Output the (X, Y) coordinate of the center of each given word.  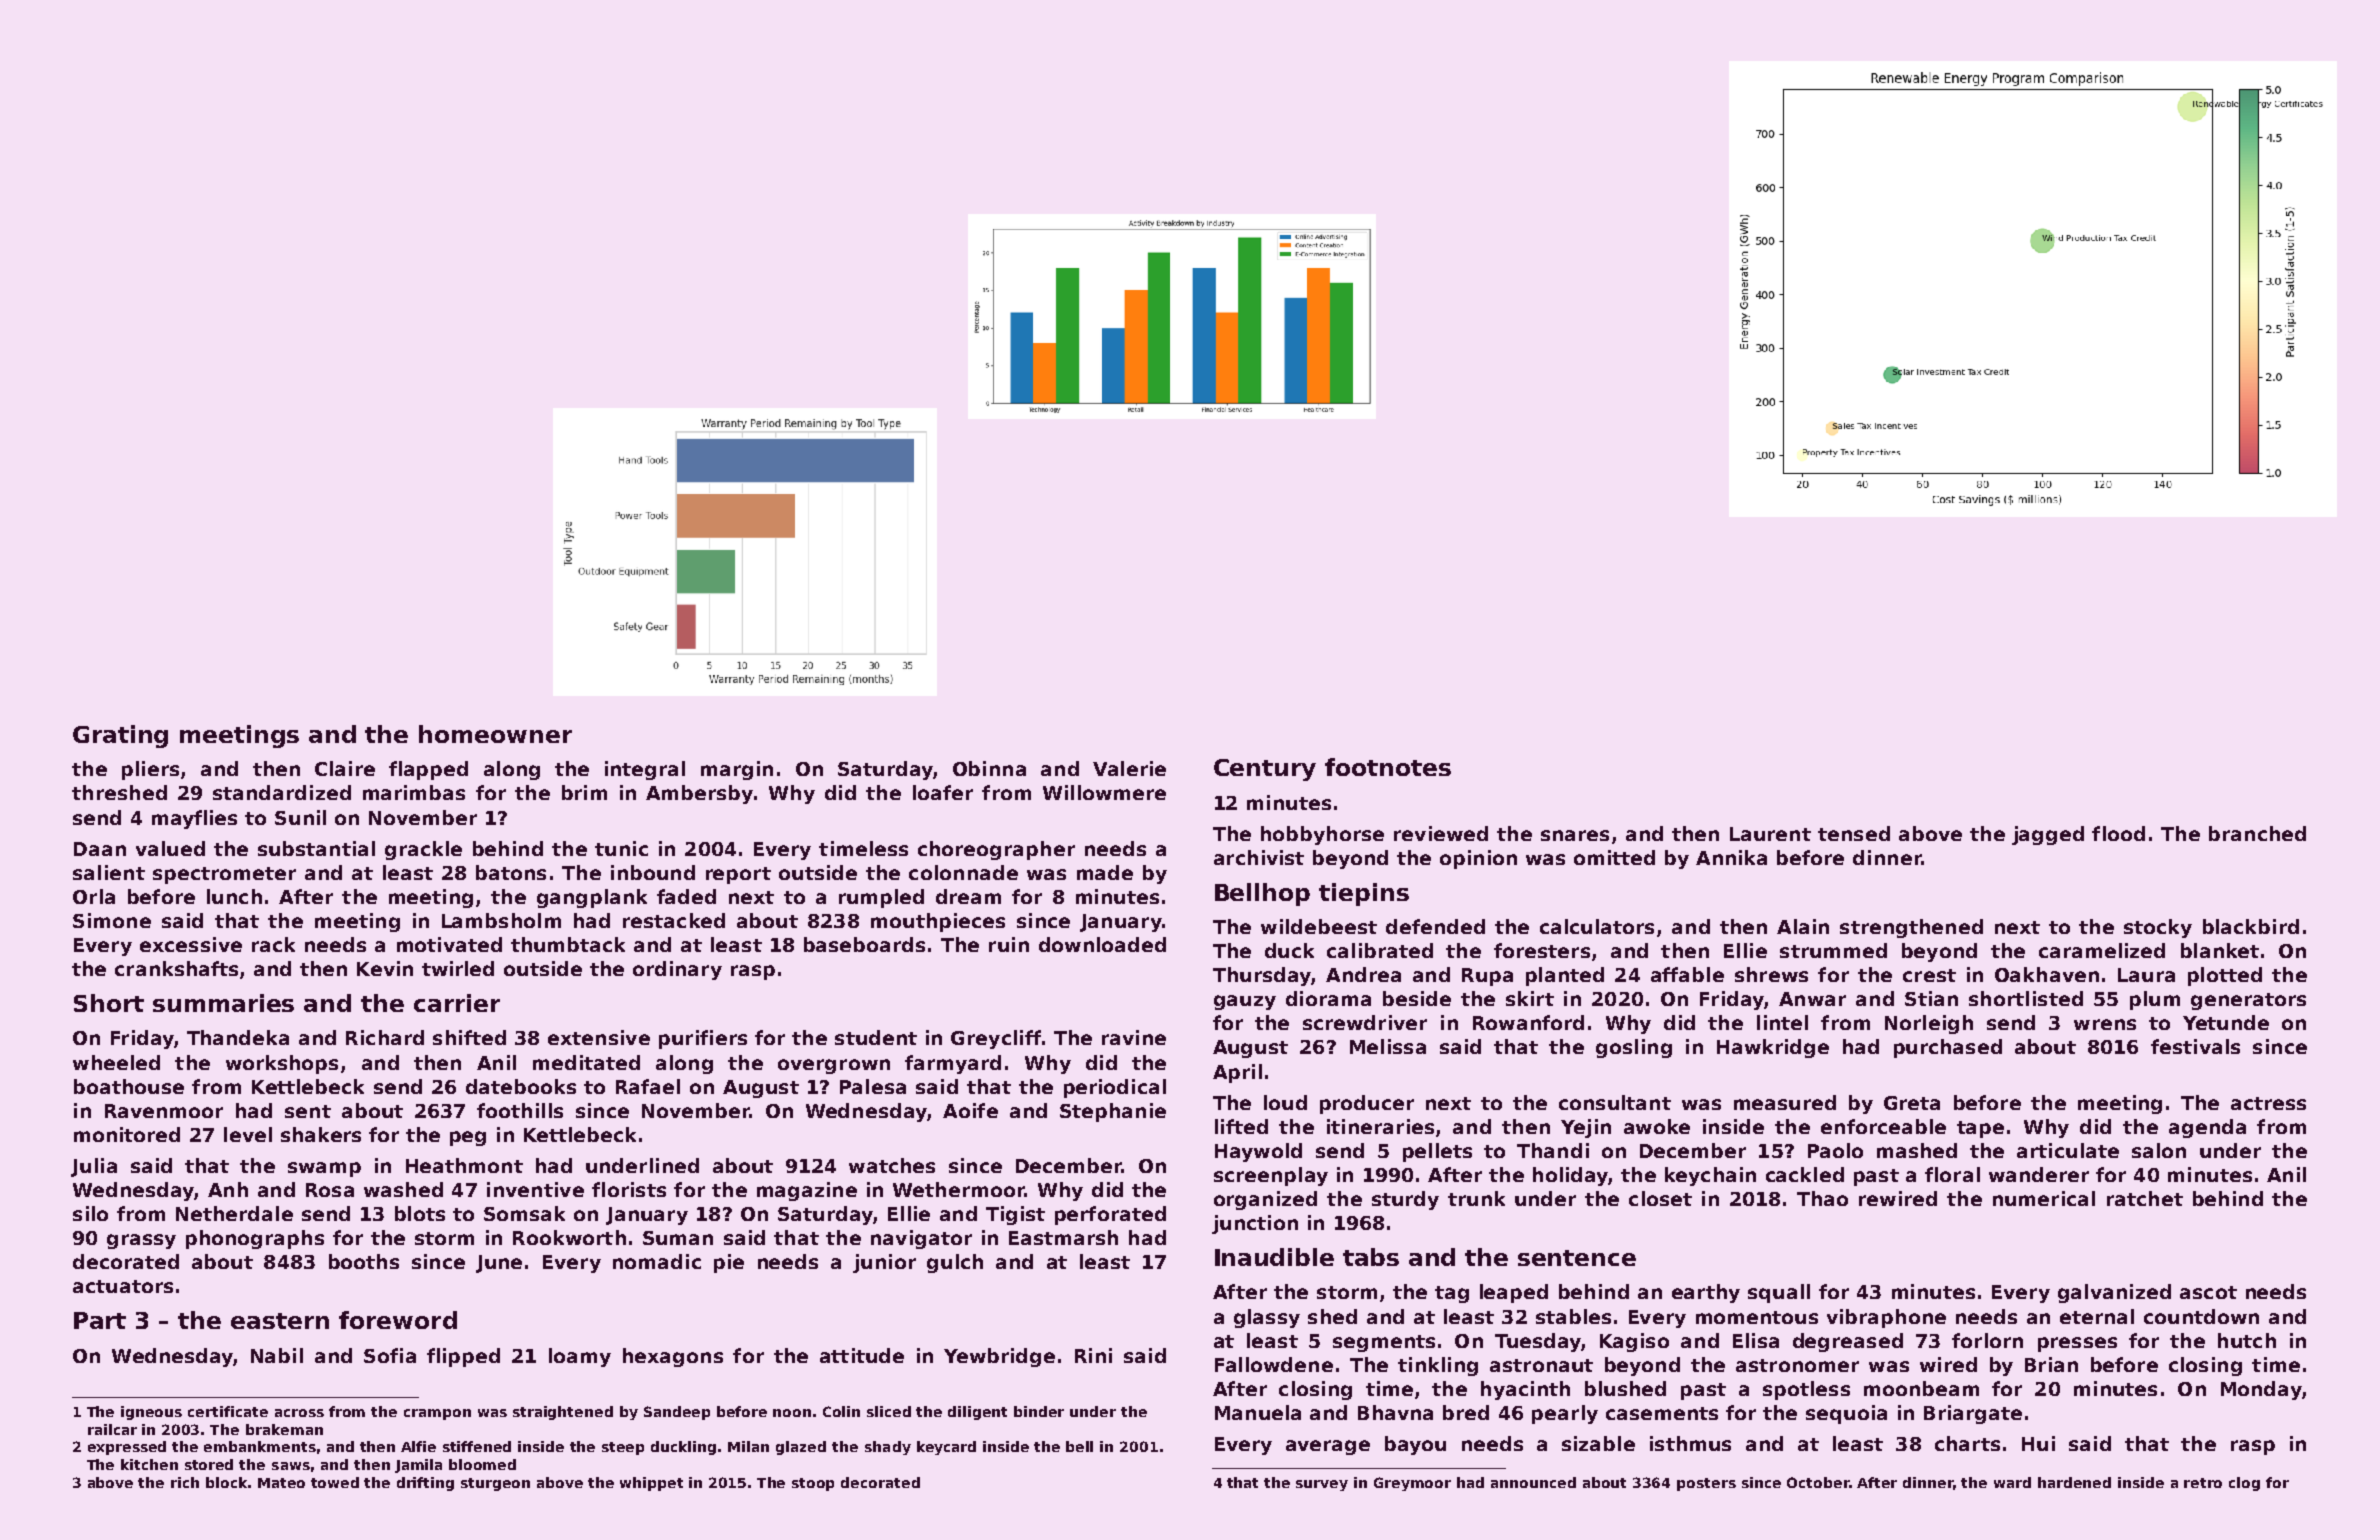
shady (888, 1448)
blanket (2220, 950)
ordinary (677, 970)
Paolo (1835, 1150)
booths (364, 1261)
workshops (282, 1064)
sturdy (1405, 1200)
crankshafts (176, 968)
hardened (2074, 1482)
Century (1265, 770)
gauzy (1245, 1002)
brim (584, 792)
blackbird (2251, 926)
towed (335, 1482)
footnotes (1388, 767)
